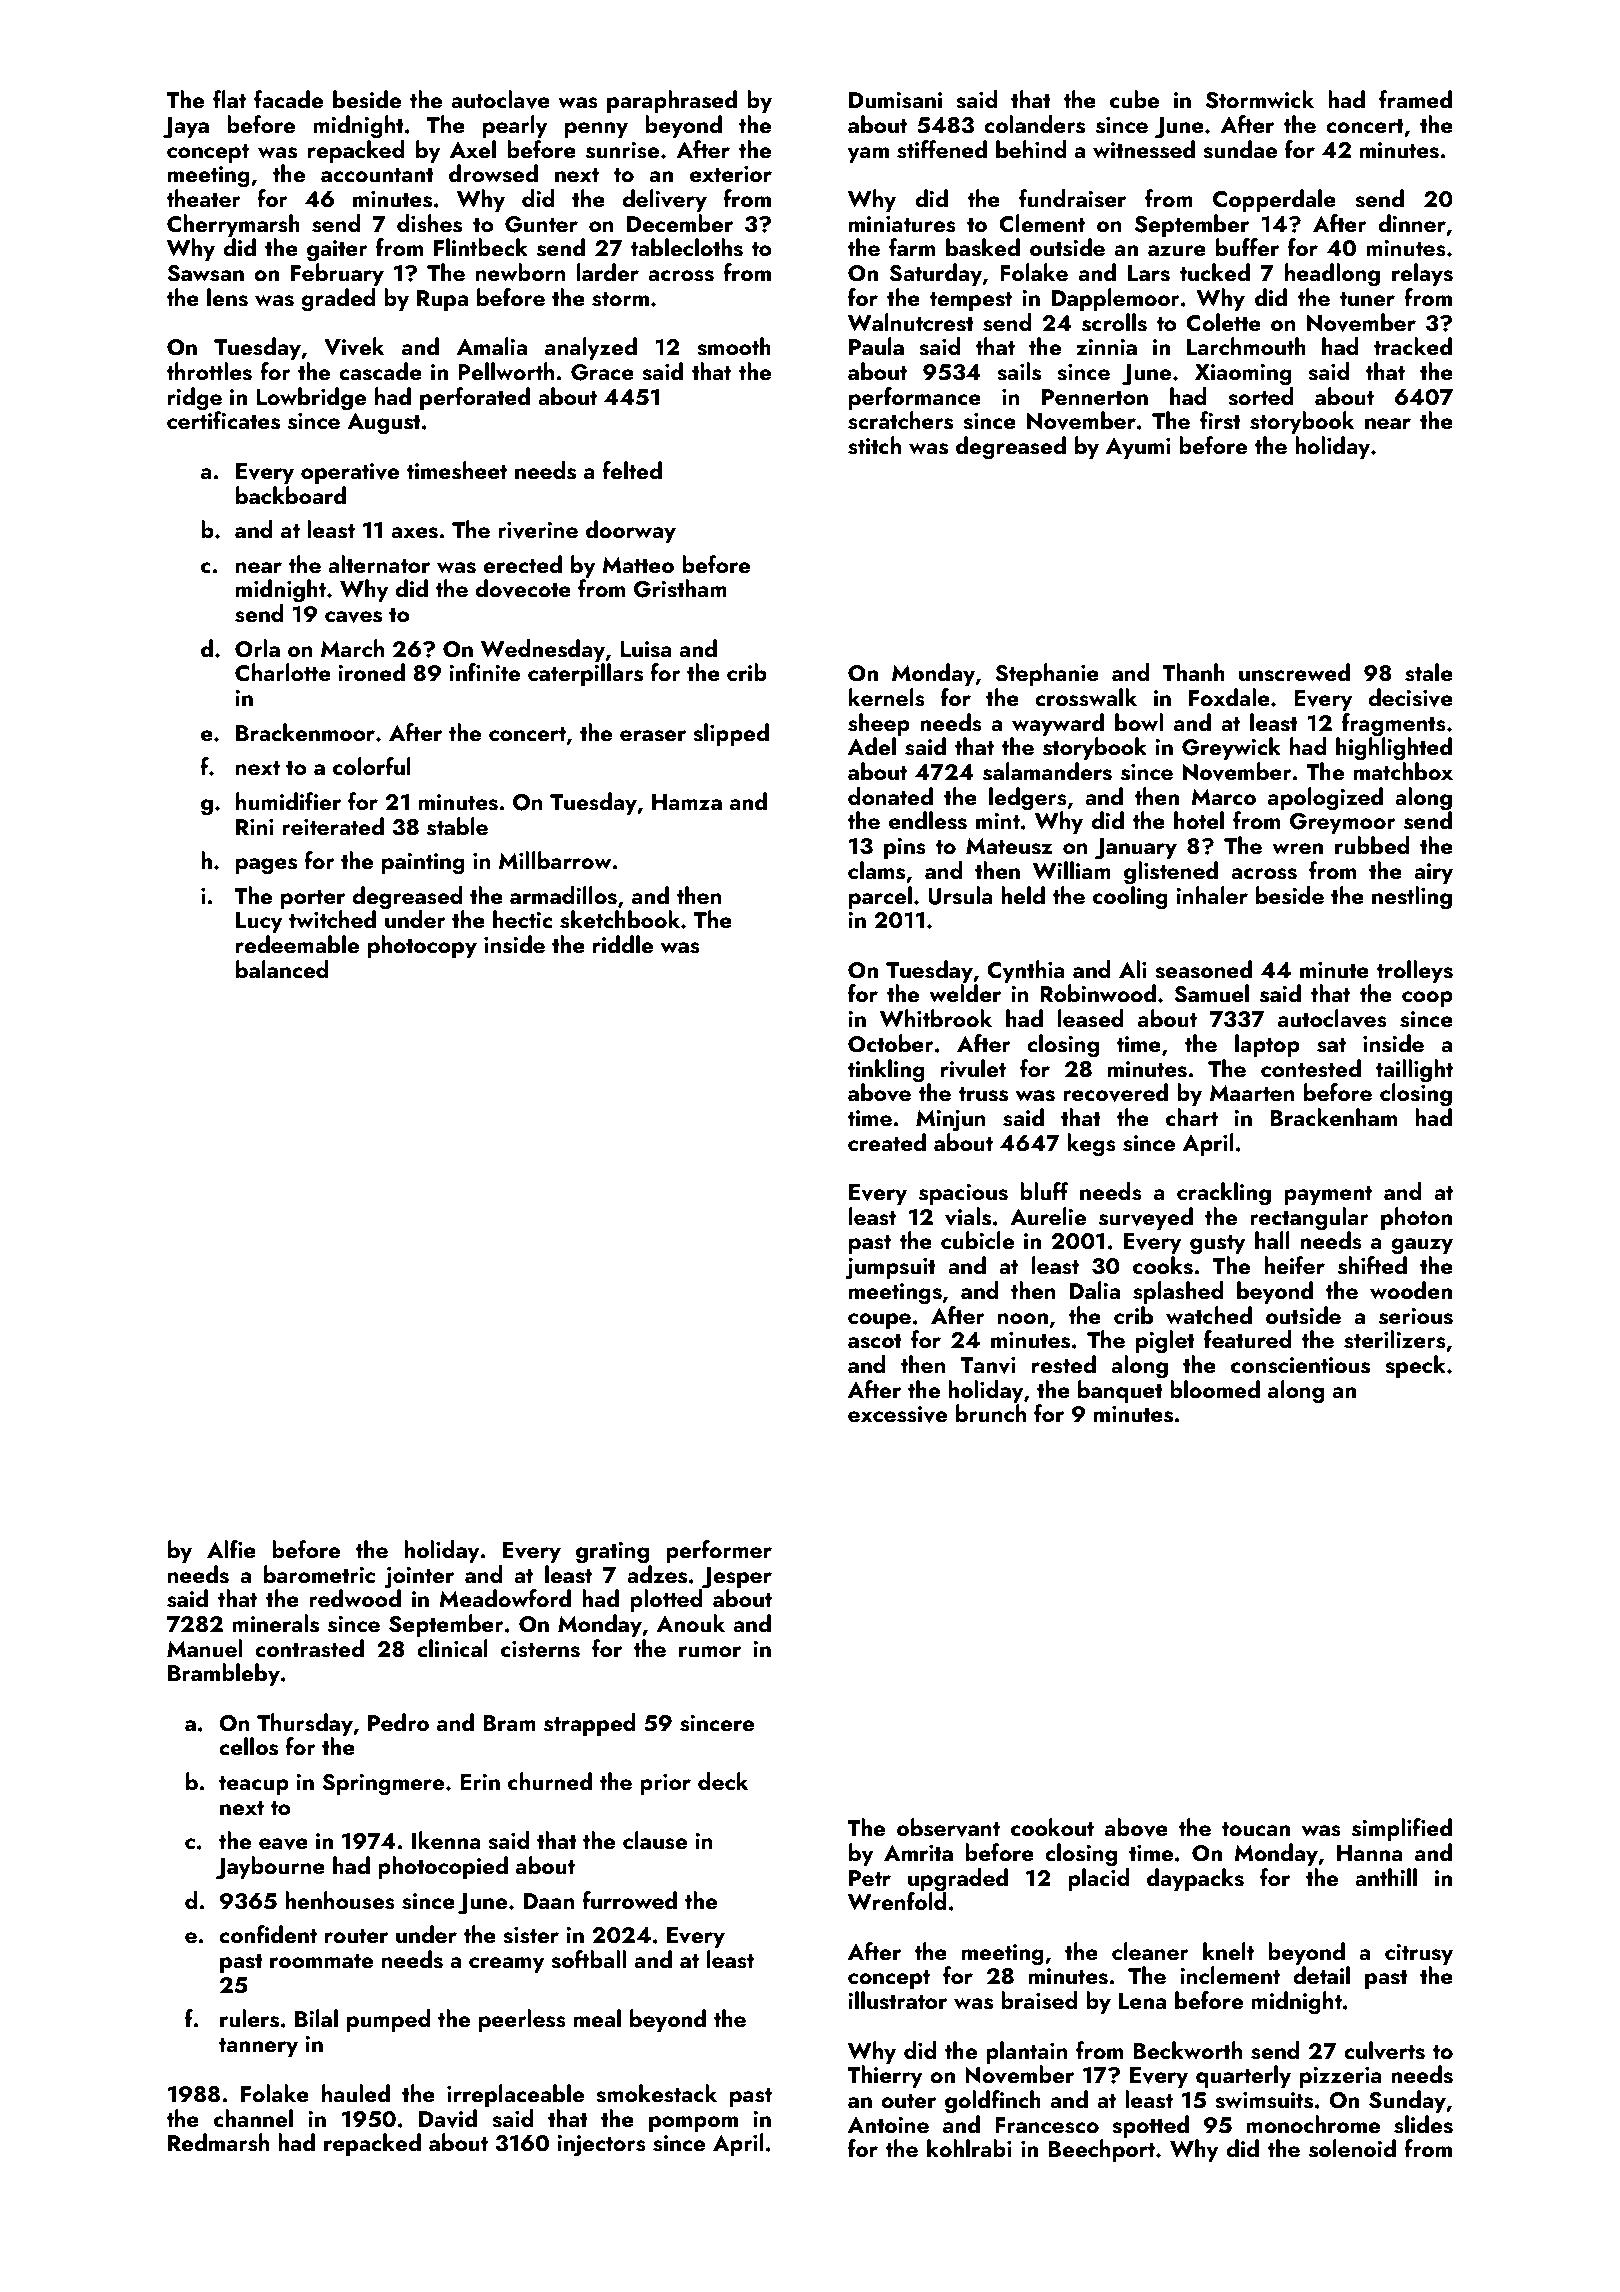 The width and height of the screenshot is (1620, 2292). What do you see at coordinates (608, 272) in the screenshot?
I see `larder` at bounding box center [608, 272].
